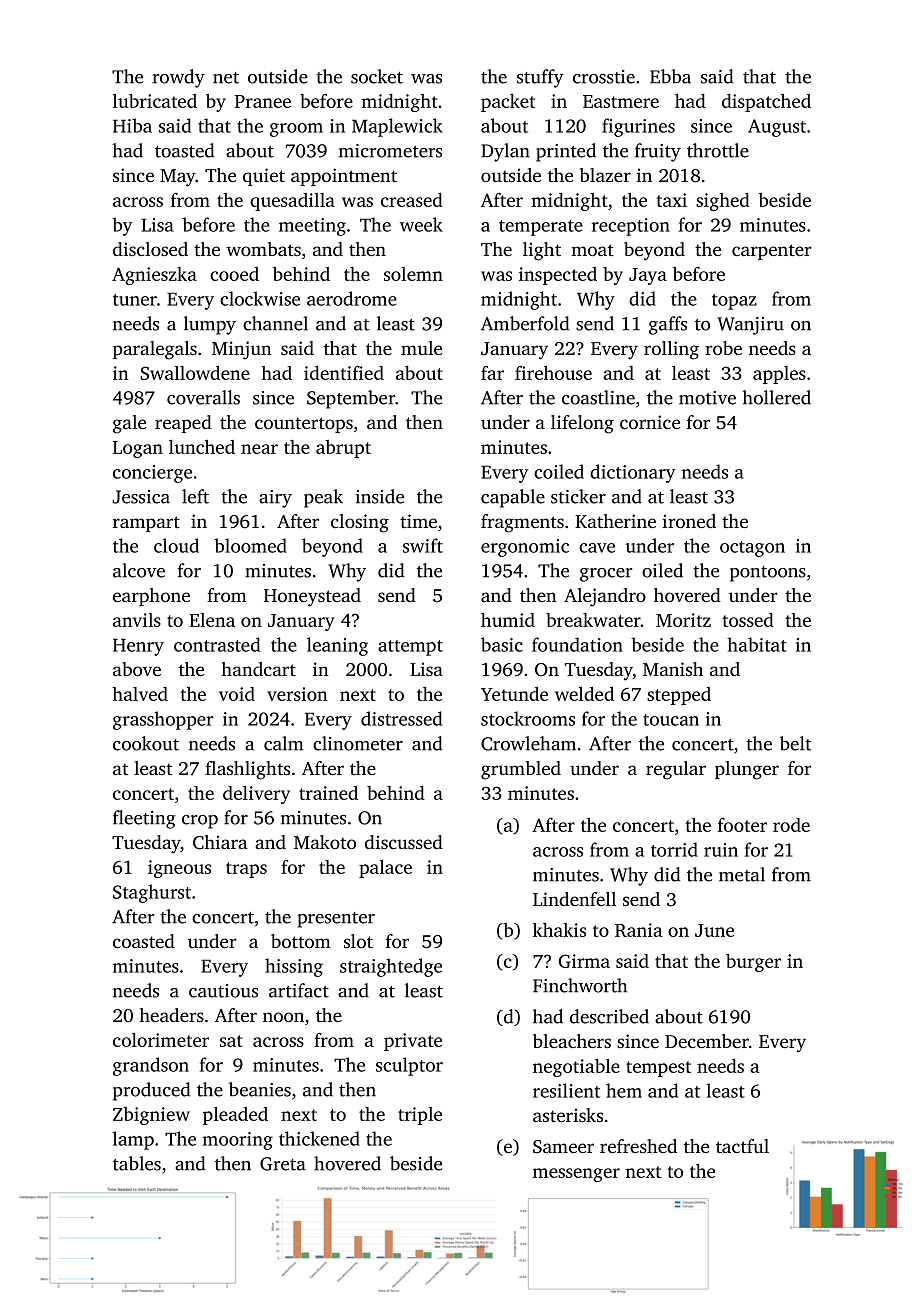  What do you see at coordinates (584, 961) in the image?
I see `Girma` at bounding box center [584, 961].
